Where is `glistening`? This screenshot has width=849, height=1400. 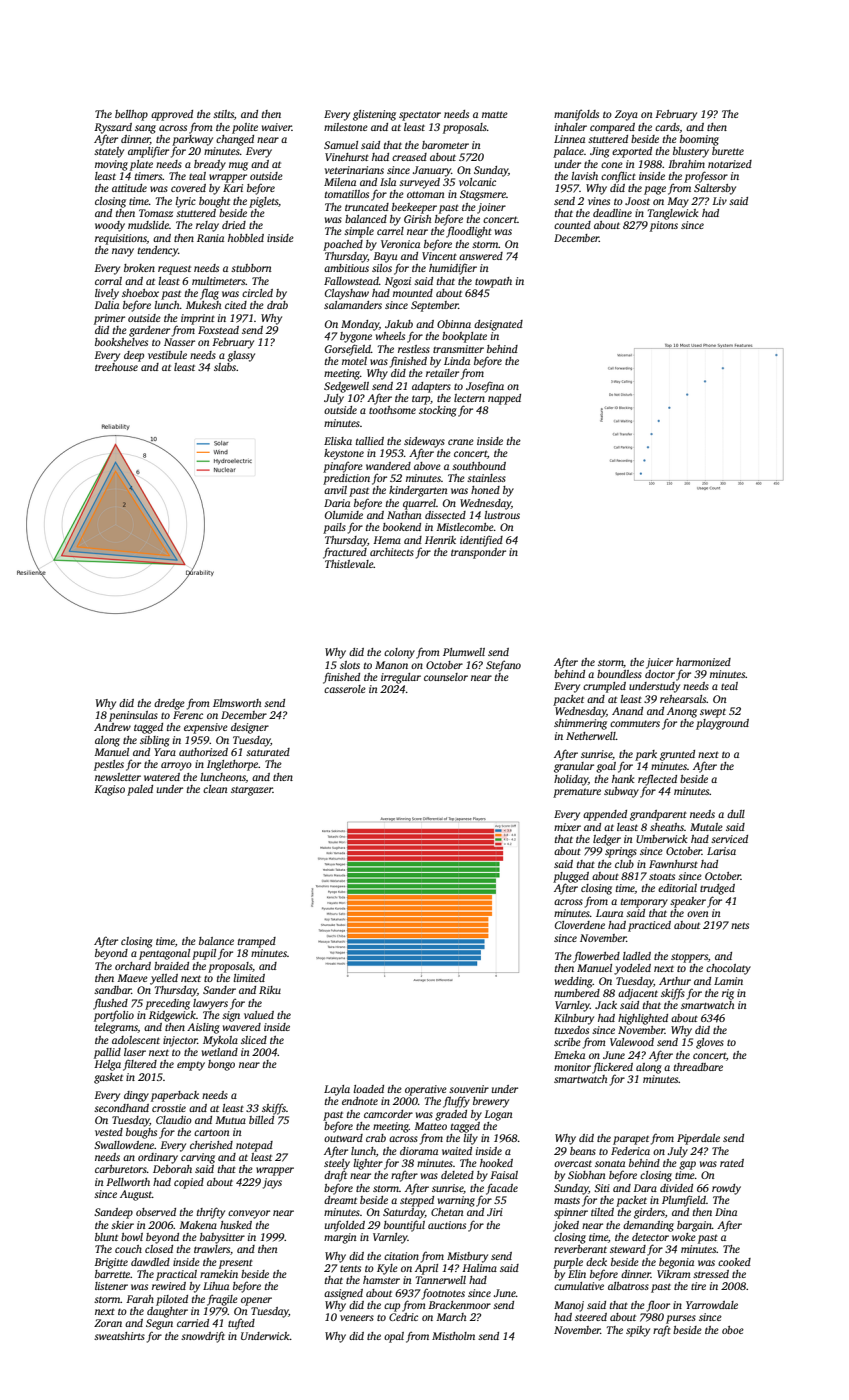
glistening is located at coordinates (374, 115).
